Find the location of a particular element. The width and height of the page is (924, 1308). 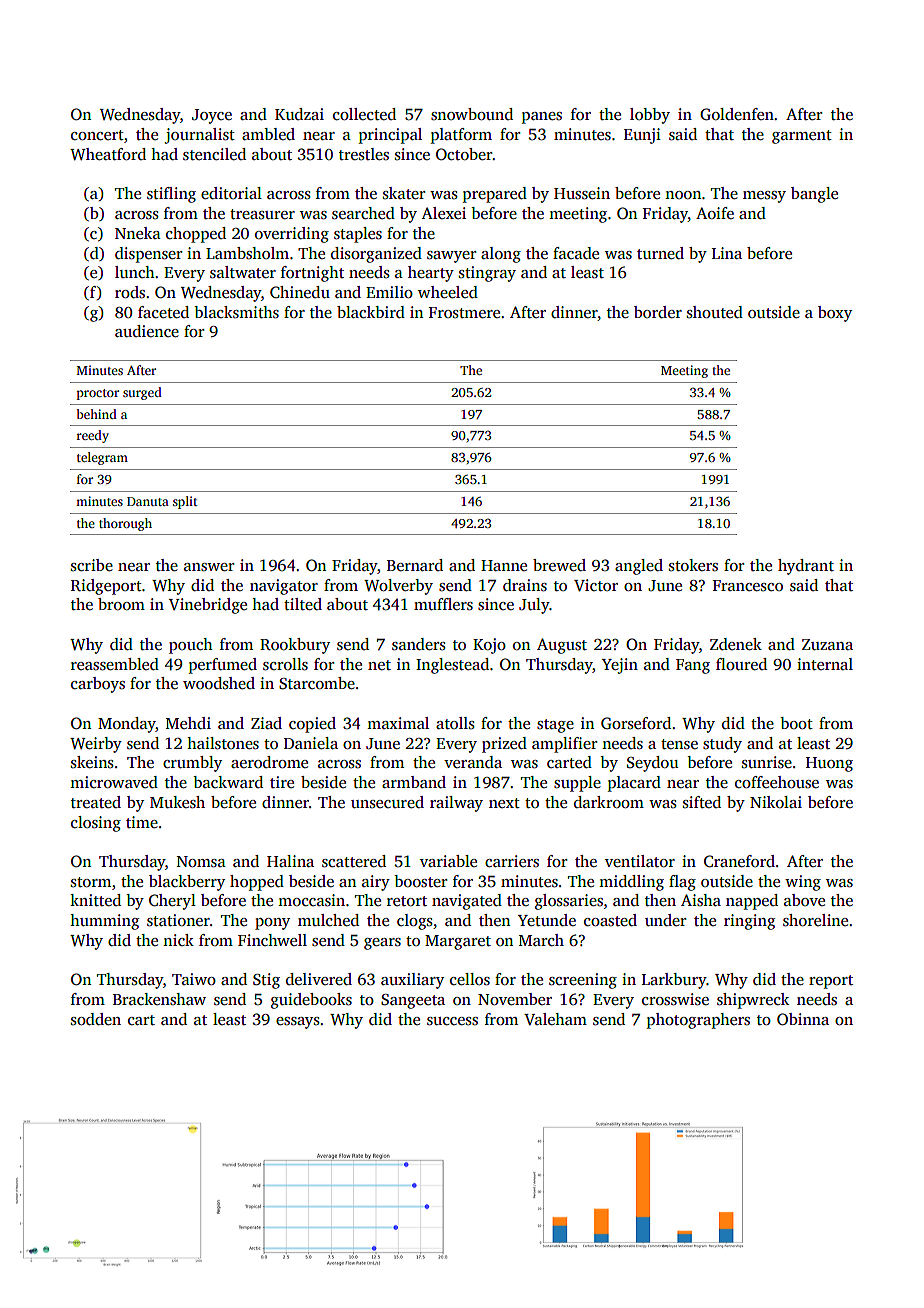

concert is located at coordinates (97, 135).
